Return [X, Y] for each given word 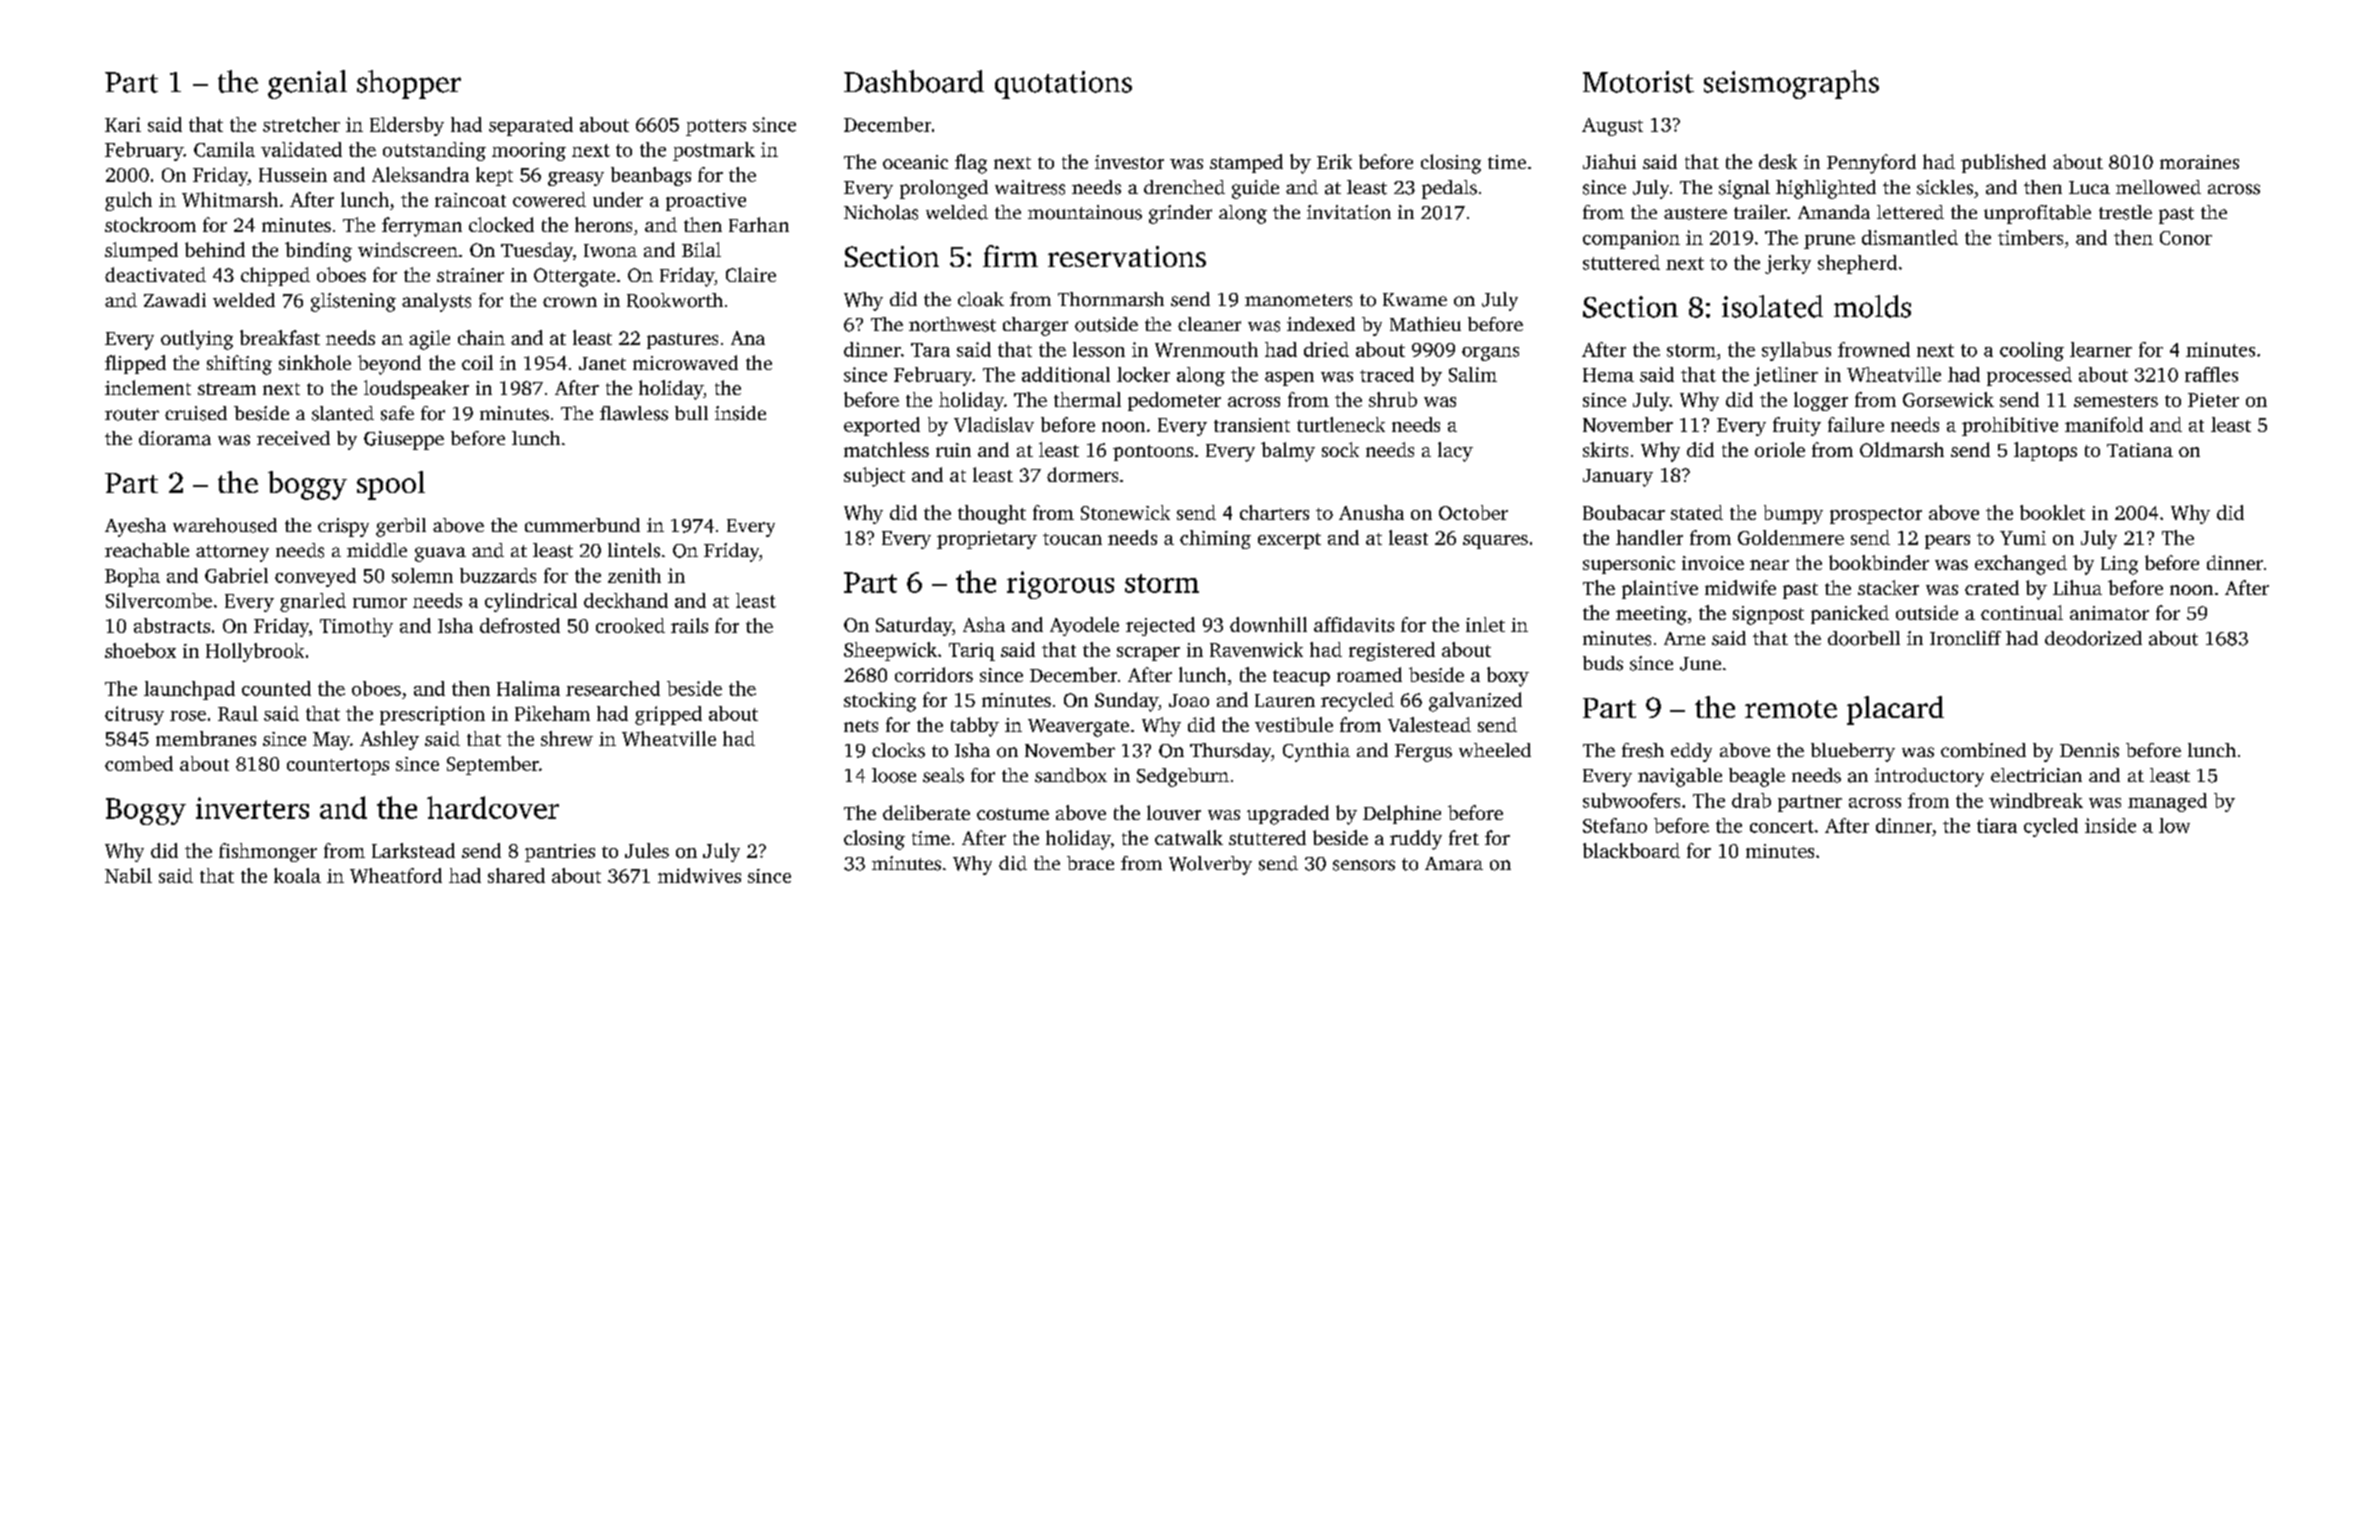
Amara [1454, 864]
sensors [1364, 865]
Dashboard [914, 81]
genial [307, 84]
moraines [2199, 162]
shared [516, 875]
